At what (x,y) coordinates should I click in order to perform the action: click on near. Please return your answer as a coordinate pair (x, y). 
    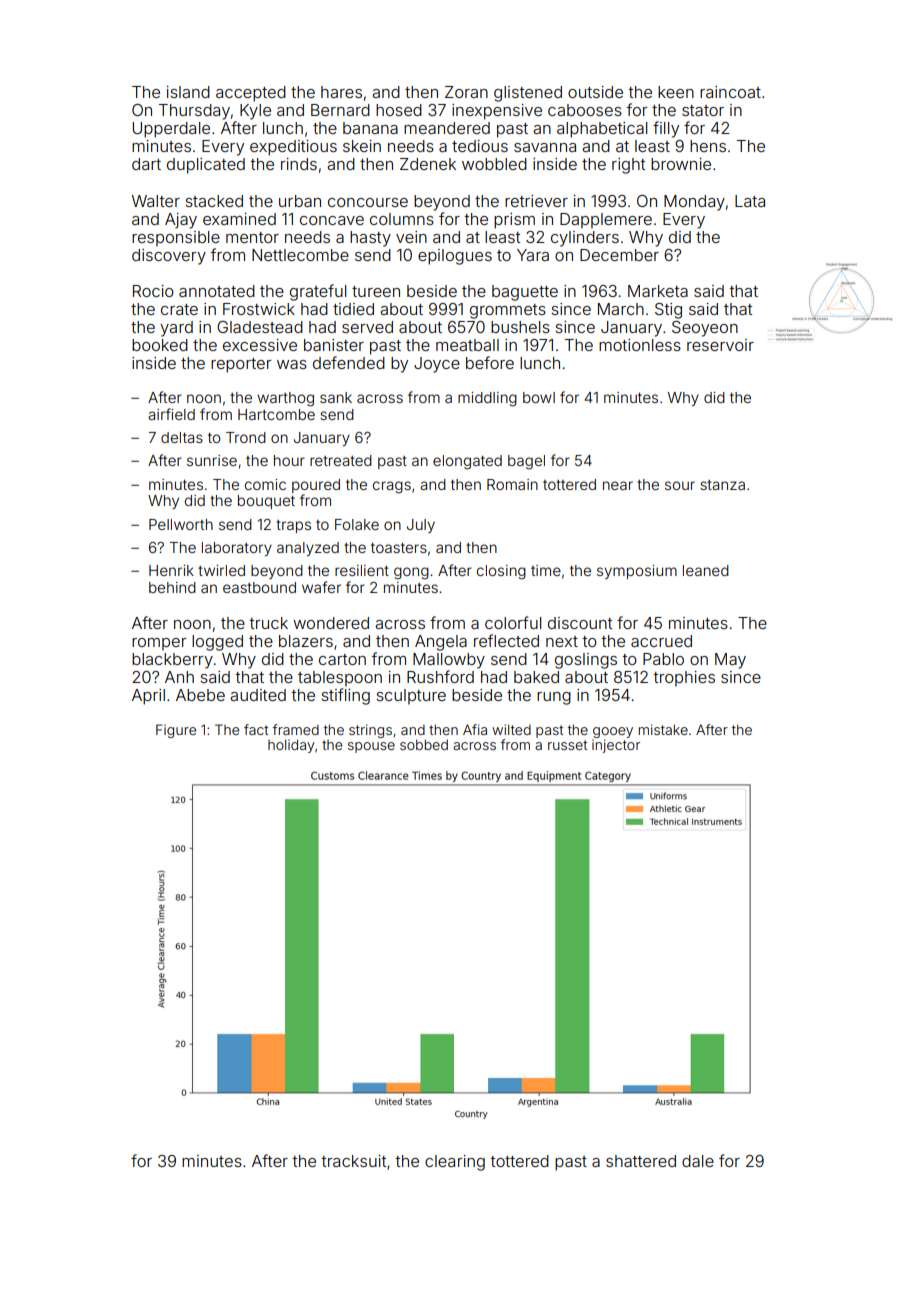
    Looking at the image, I should click on (618, 485).
